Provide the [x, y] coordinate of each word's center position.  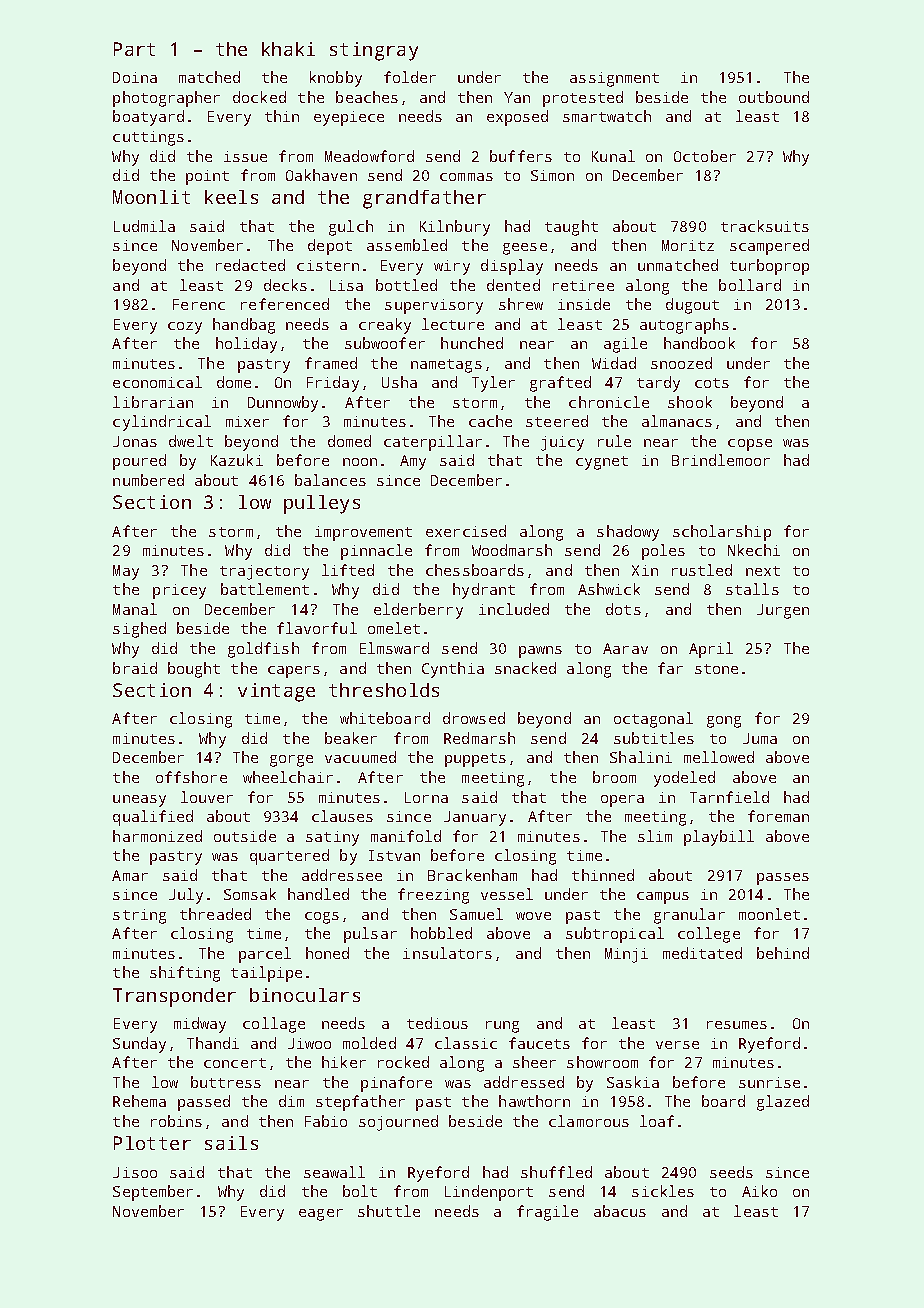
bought [194, 670]
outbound [774, 97]
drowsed [474, 718]
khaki [288, 49]
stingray [374, 51]
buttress [226, 1082]
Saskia [633, 1082]
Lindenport [489, 1193]
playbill [719, 838]
